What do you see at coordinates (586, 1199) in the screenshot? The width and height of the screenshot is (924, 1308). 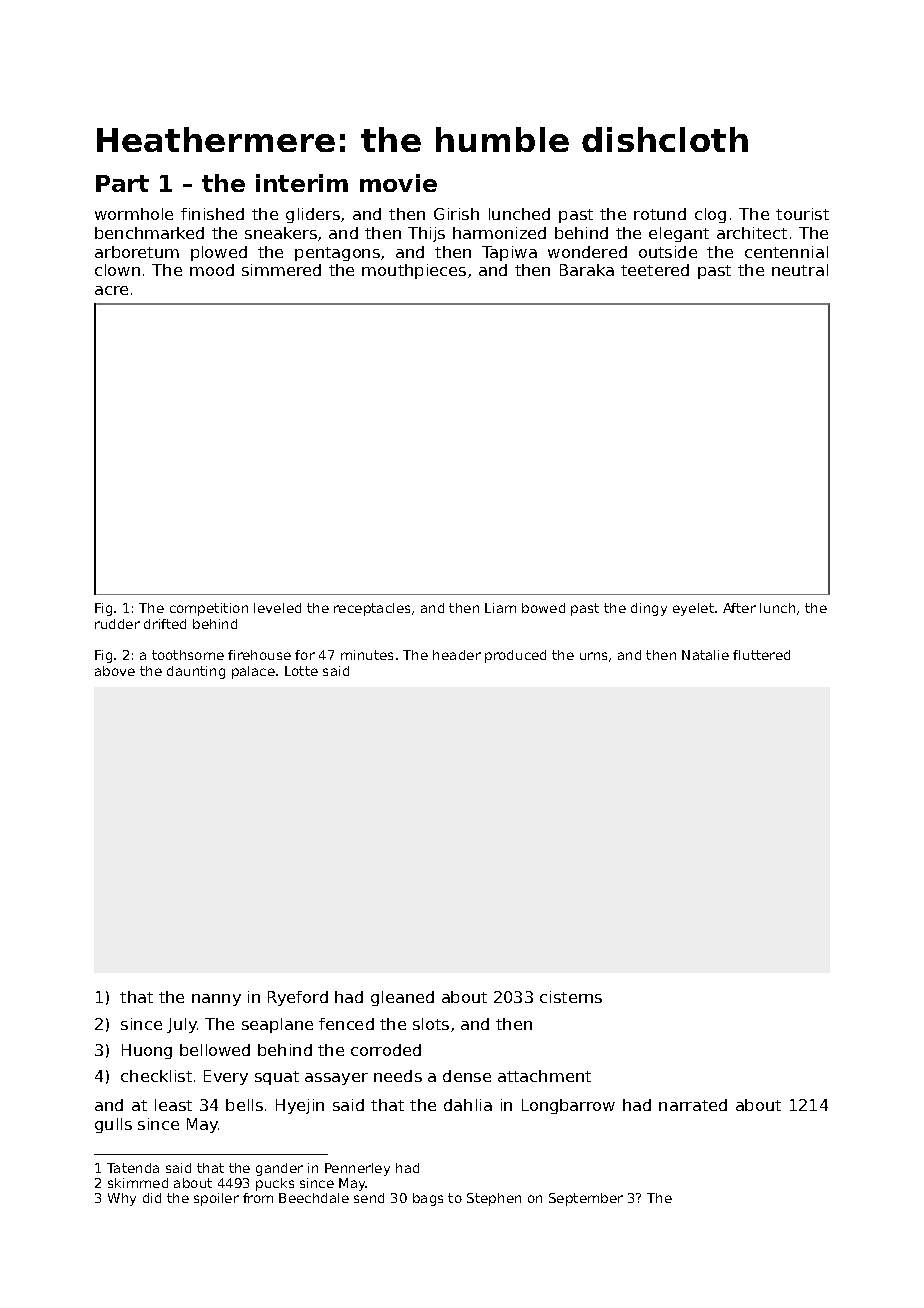 I see `September` at bounding box center [586, 1199].
